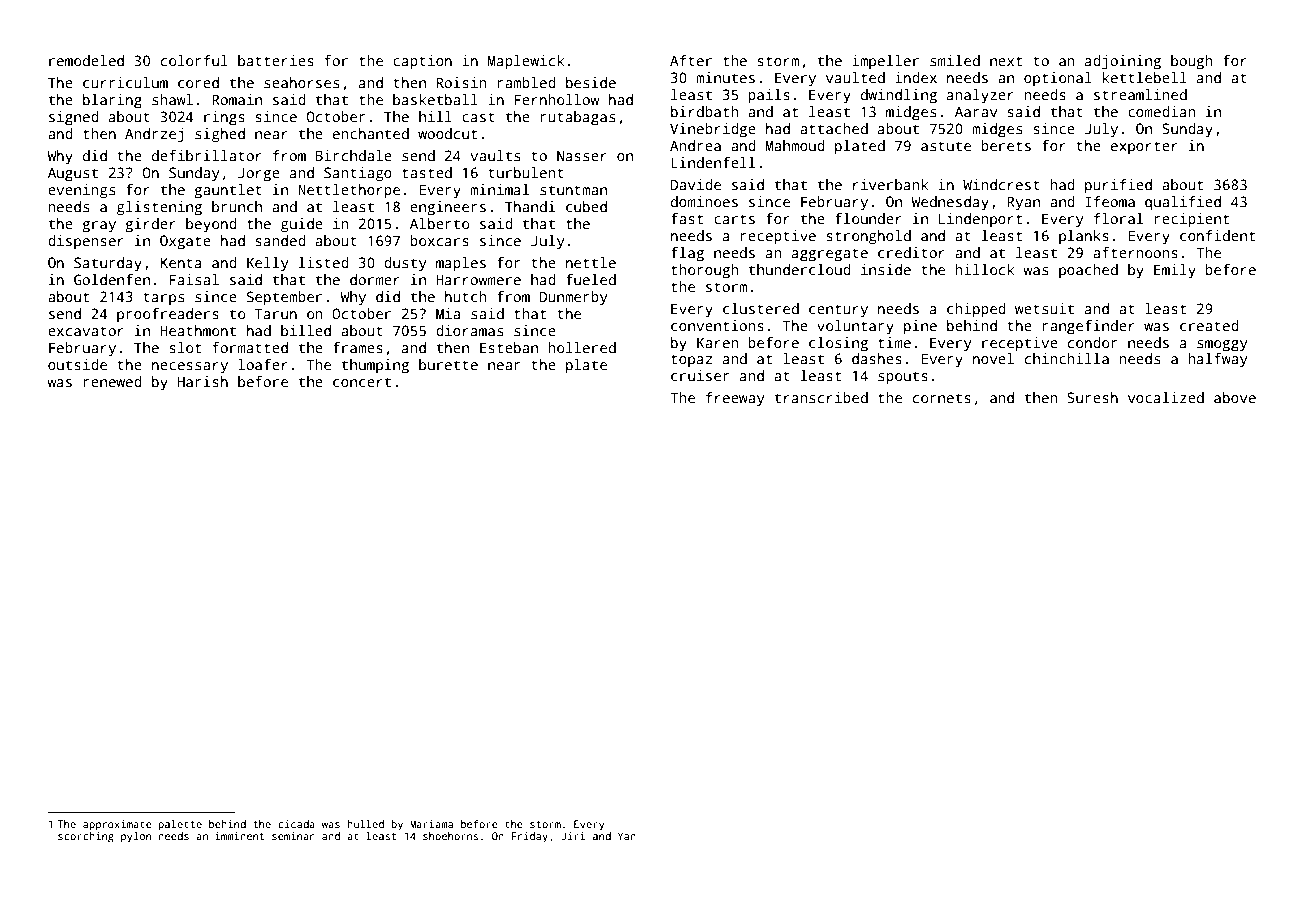  I want to click on engineers, so click(448, 208).
